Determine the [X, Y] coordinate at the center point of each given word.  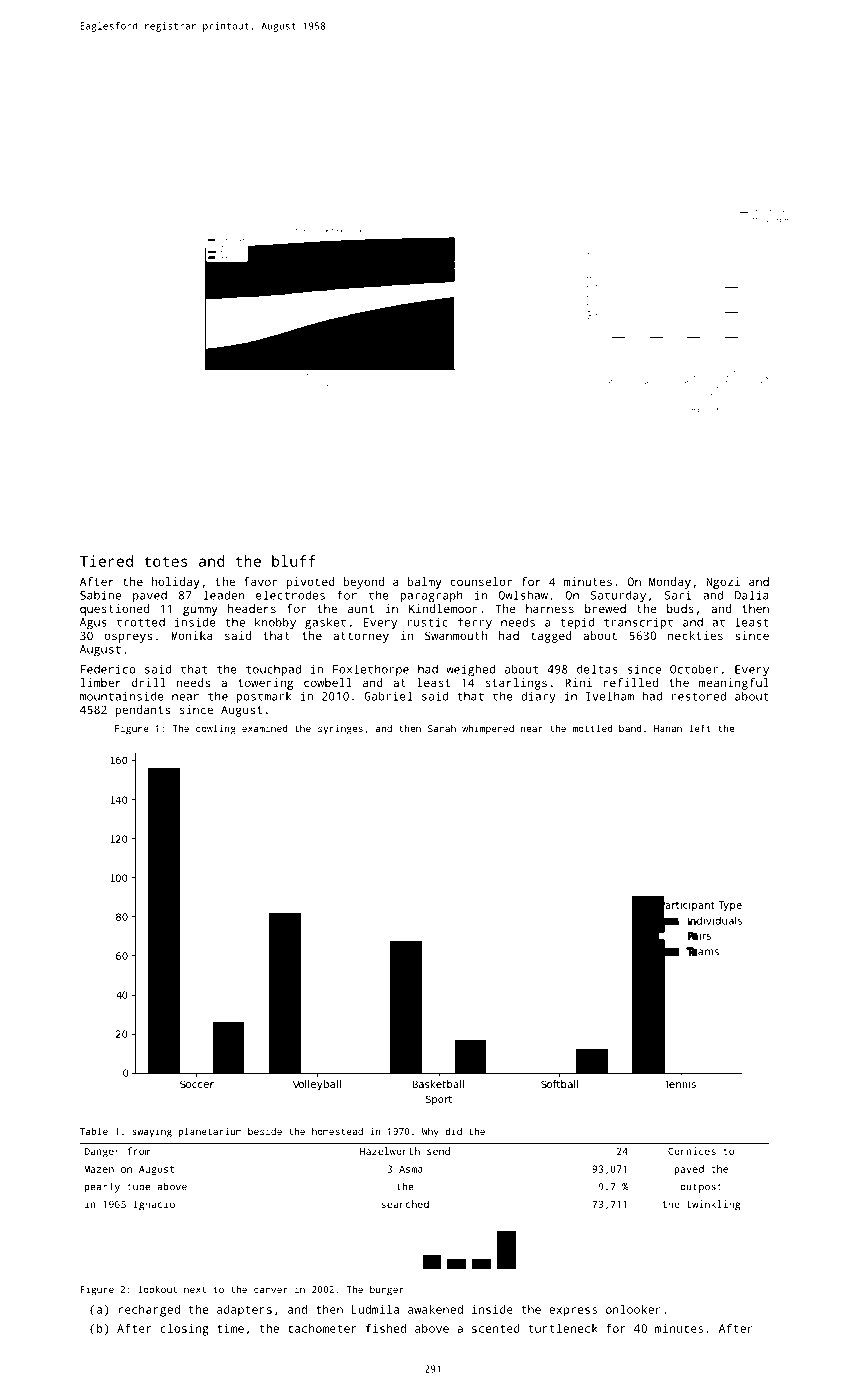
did [453, 1131]
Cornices [692, 1151]
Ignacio [154, 1205]
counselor [481, 581]
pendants [142, 711]
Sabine [100, 595]
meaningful [734, 684]
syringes [340, 730]
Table [94, 1131]
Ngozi [723, 583]
